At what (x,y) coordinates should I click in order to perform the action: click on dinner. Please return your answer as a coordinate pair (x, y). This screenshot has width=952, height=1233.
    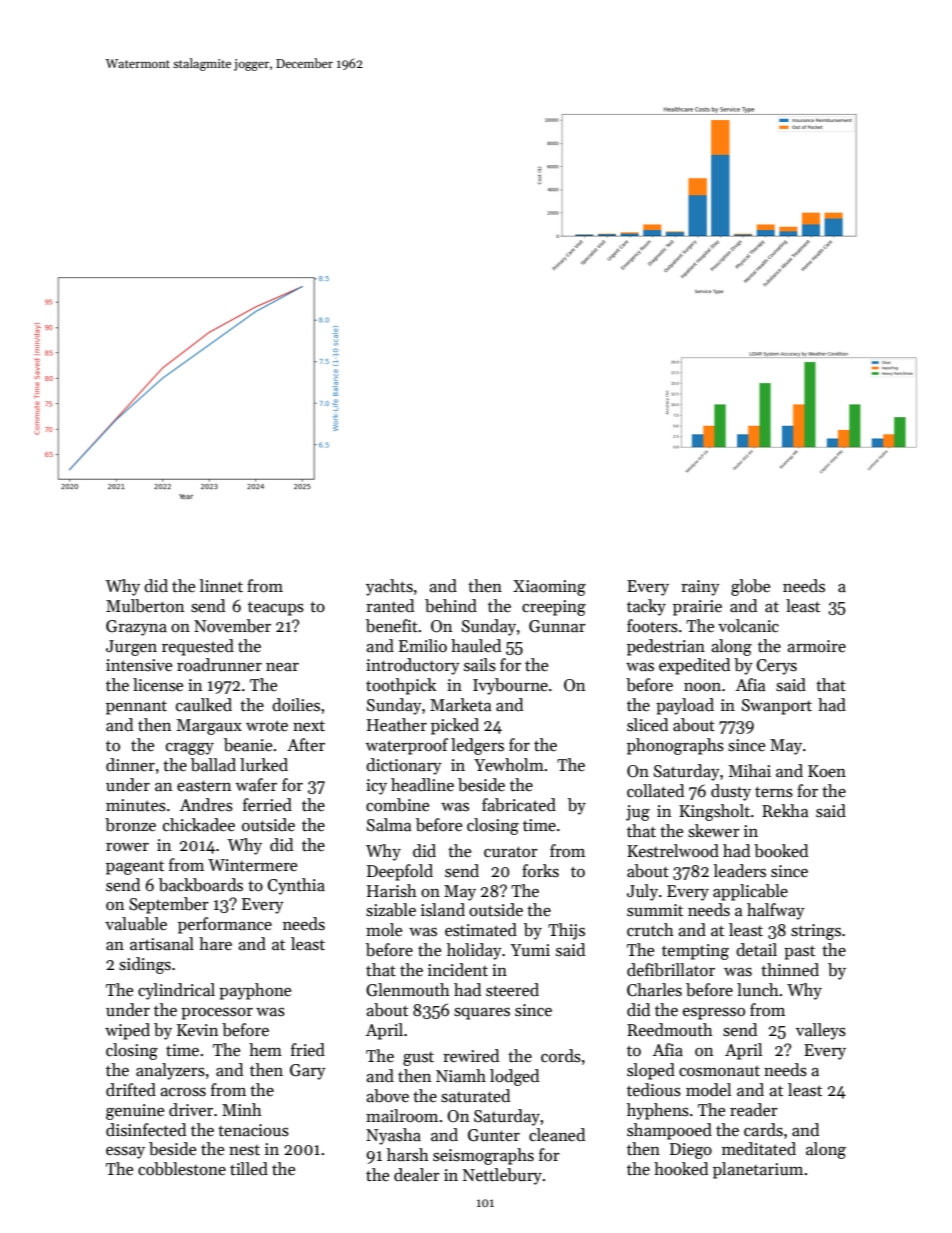
    Looking at the image, I should click on (130, 765).
